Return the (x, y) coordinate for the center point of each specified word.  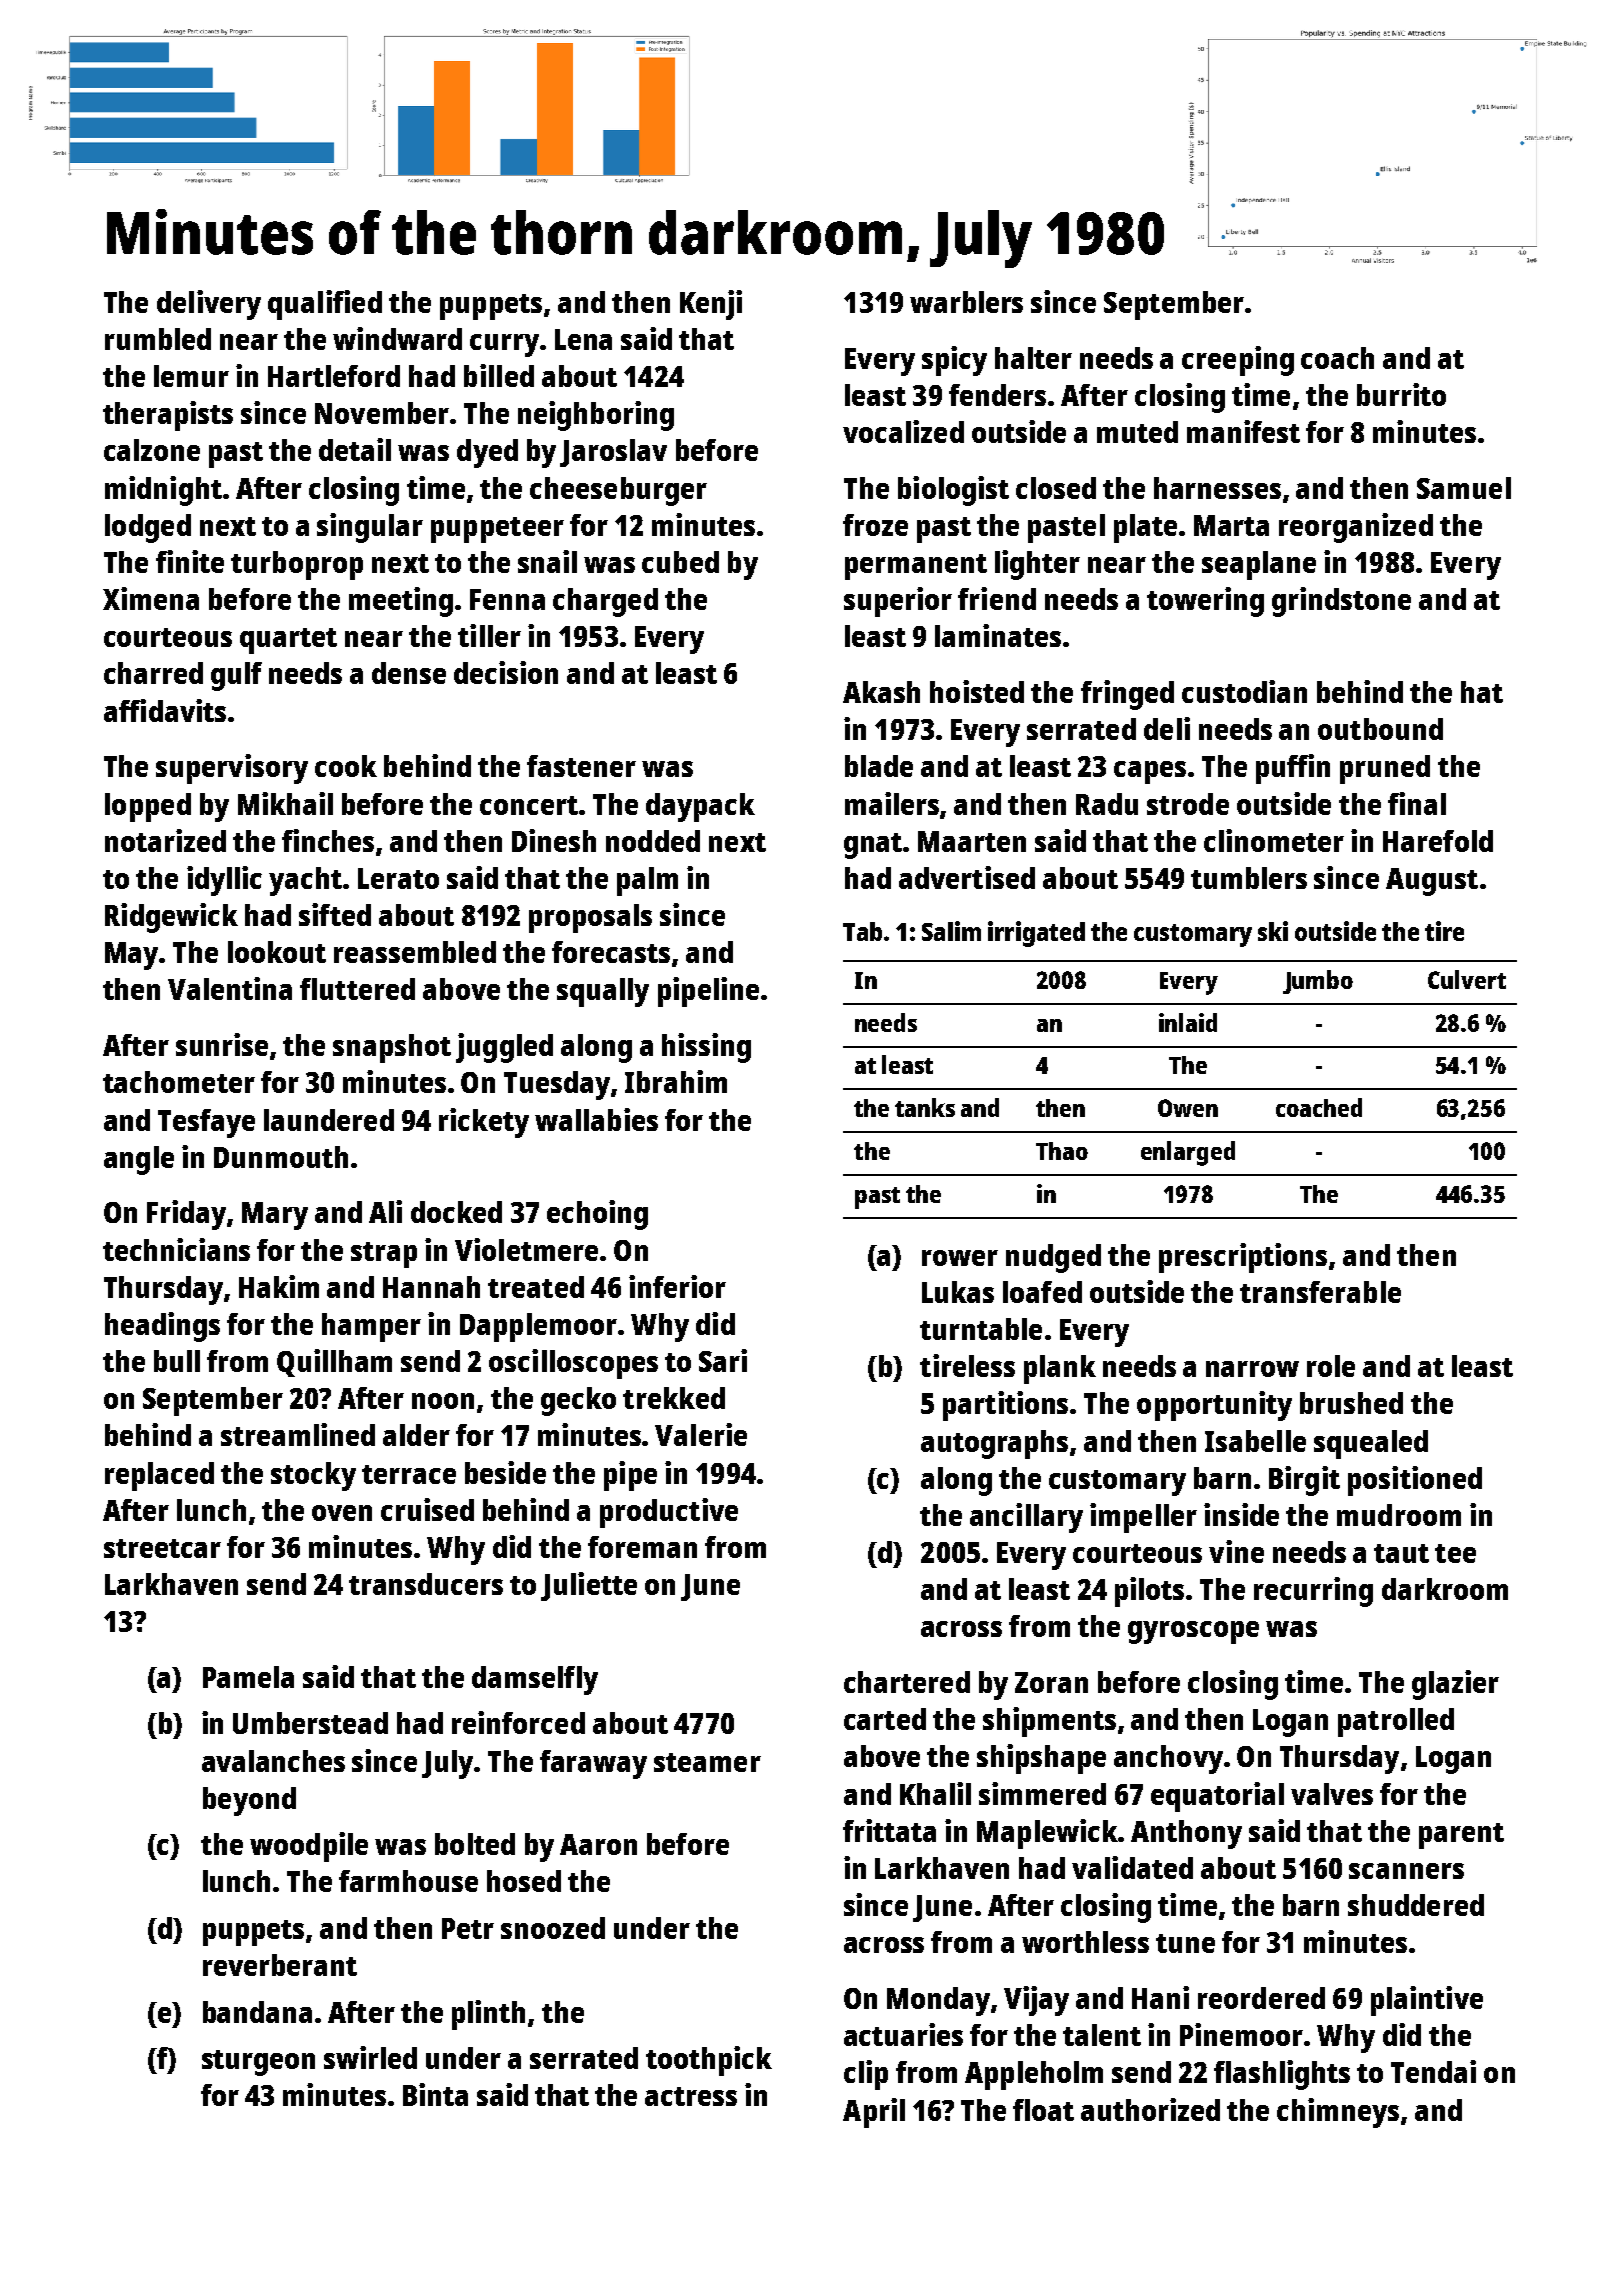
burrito (1401, 394)
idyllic (224, 881)
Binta (435, 2094)
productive (669, 1513)
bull (177, 1361)
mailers (892, 803)
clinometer (1274, 840)
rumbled (158, 339)
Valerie (701, 1434)
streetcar (162, 1548)
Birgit (1304, 1481)
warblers (966, 302)
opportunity (1214, 1406)
